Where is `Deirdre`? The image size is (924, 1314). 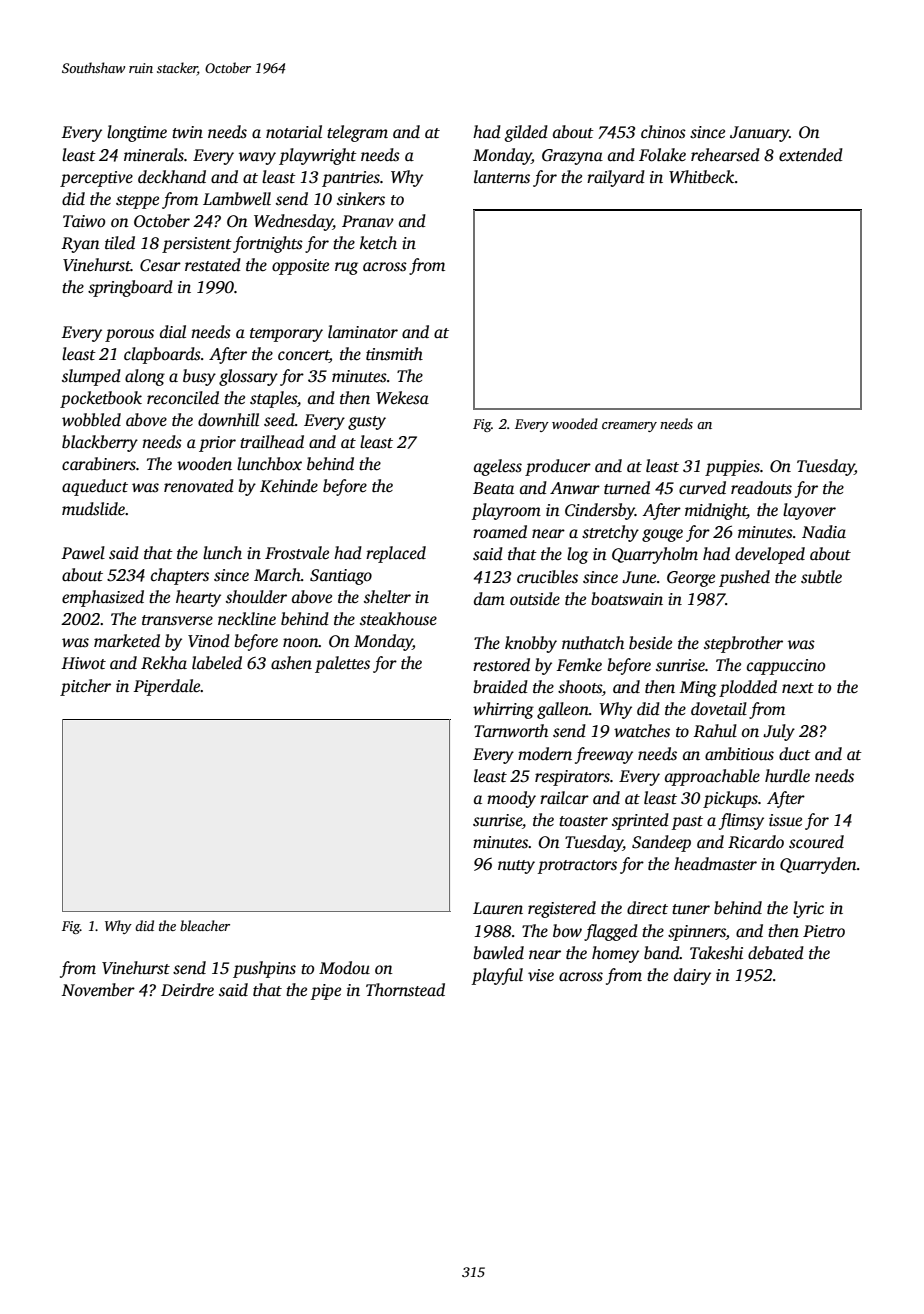 Deirdre is located at coordinates (187, 990).
